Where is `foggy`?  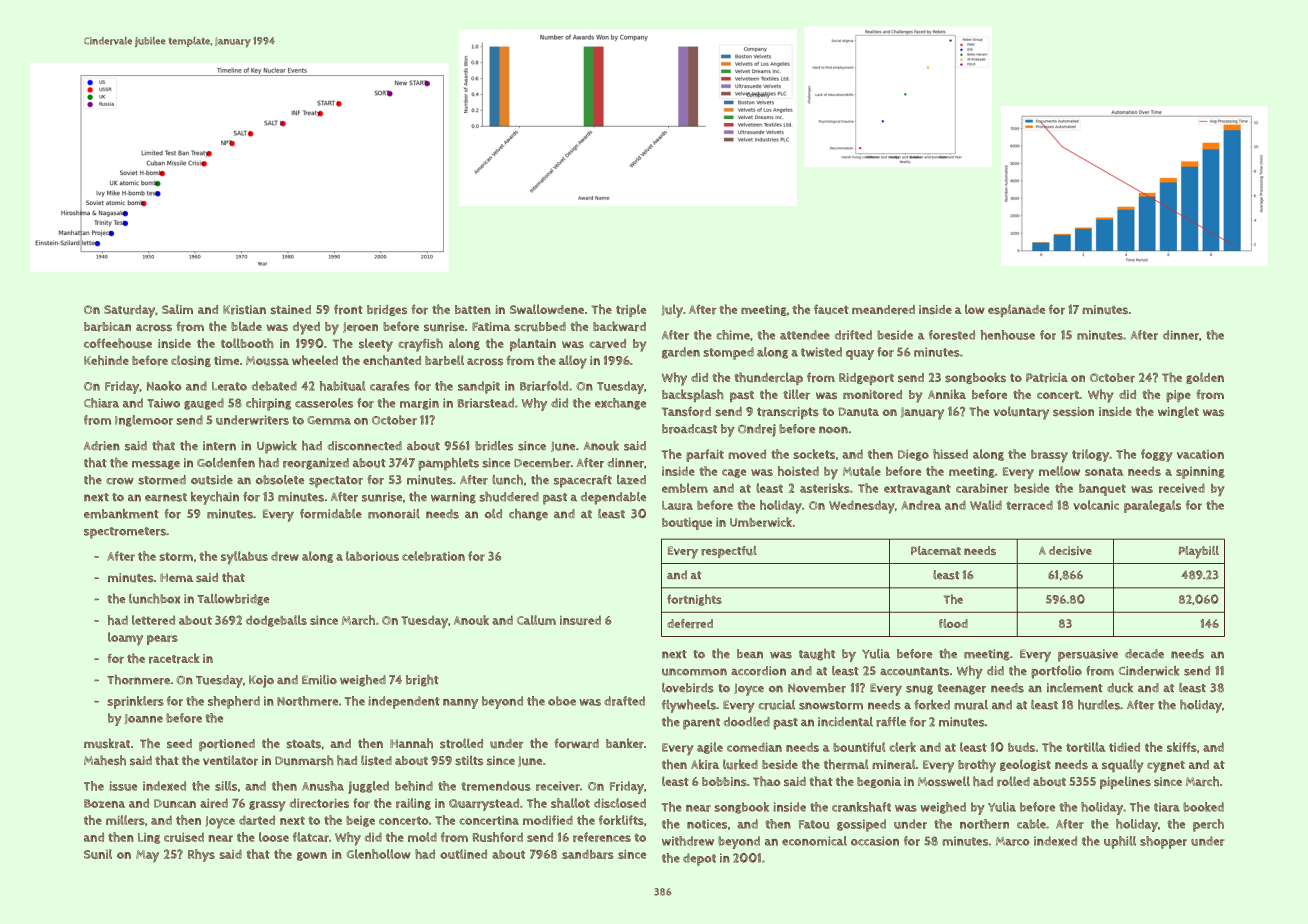 foggy is located at coordinates (1156, 455).
